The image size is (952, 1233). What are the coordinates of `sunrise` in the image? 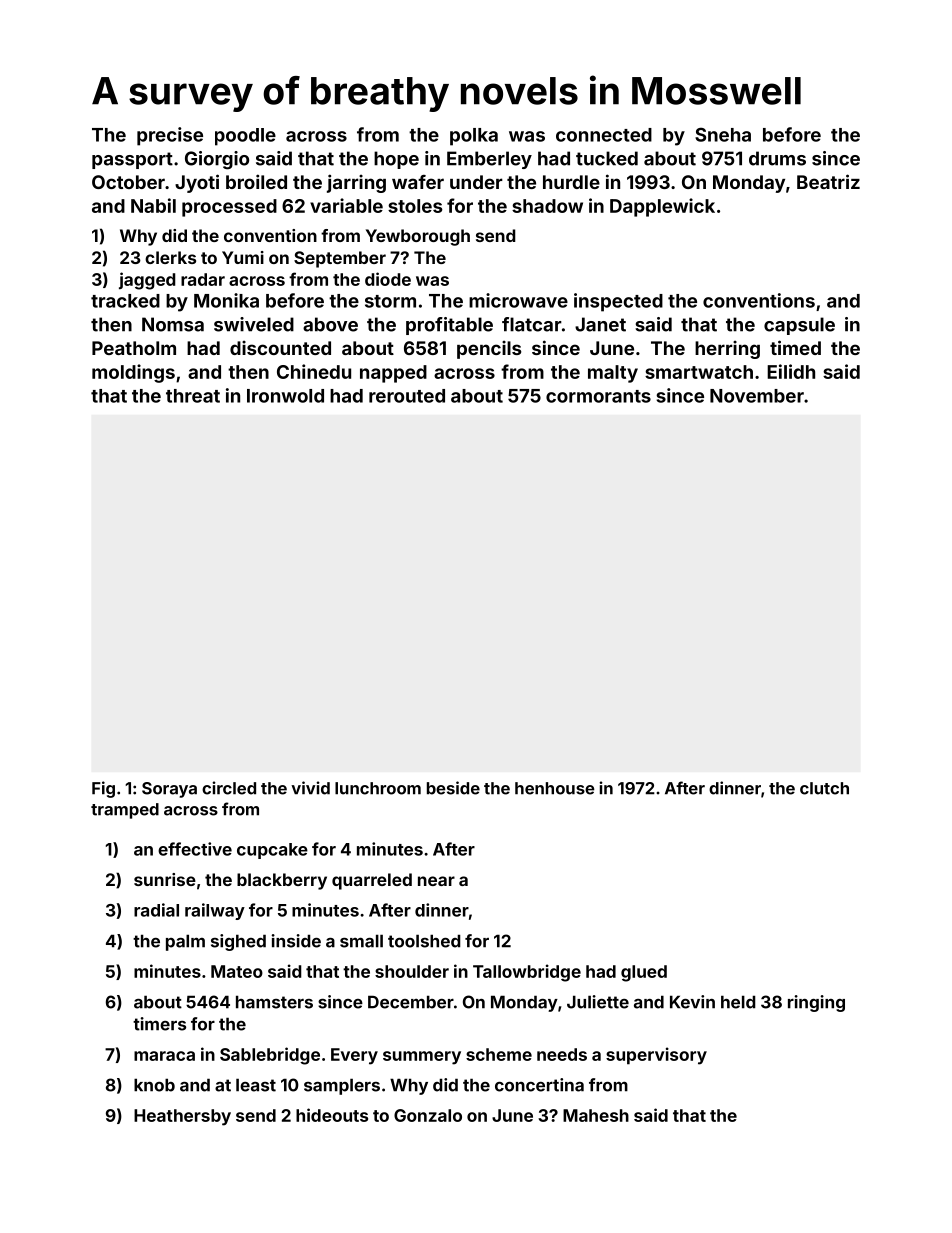 It's located at (165, 879).
